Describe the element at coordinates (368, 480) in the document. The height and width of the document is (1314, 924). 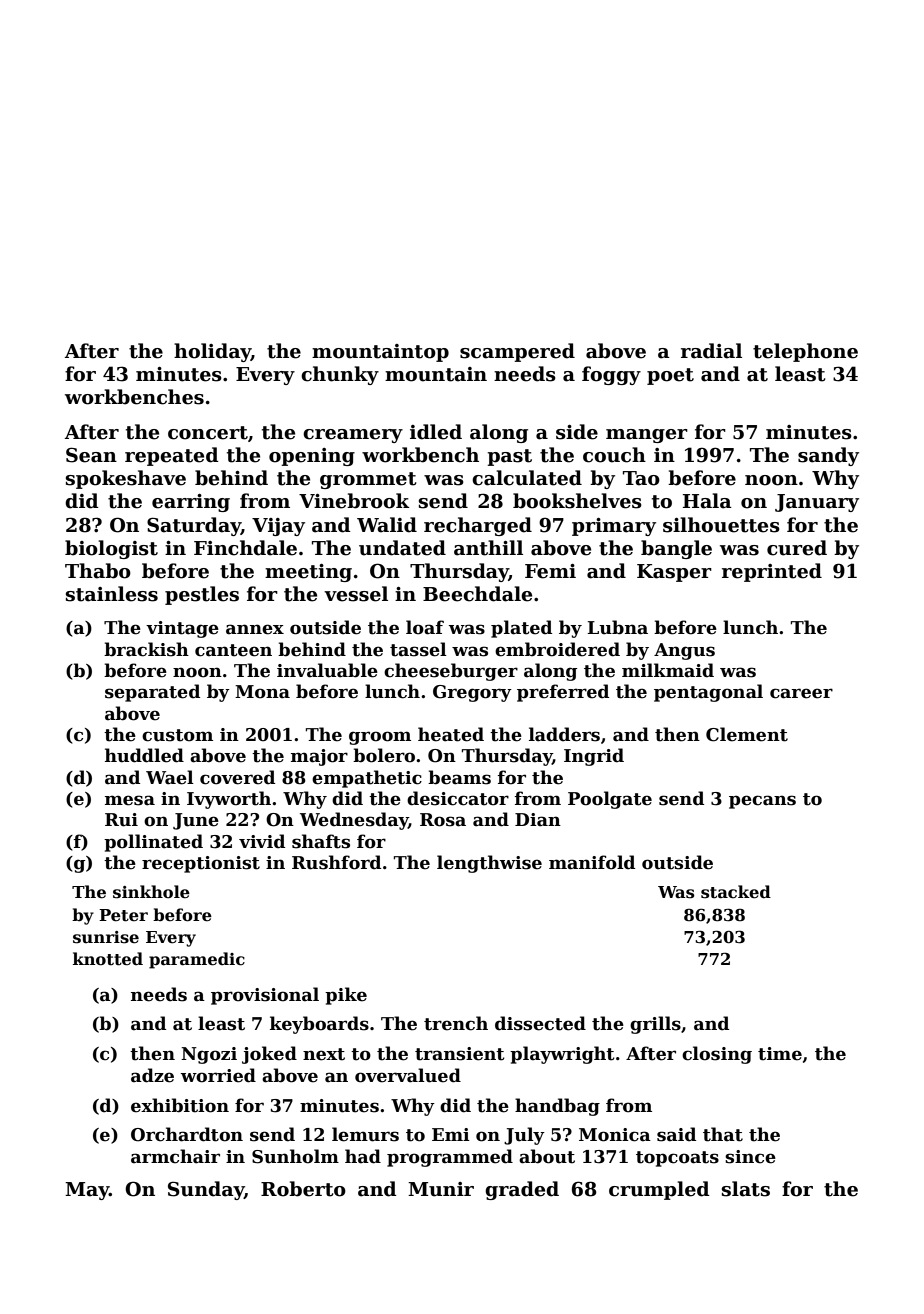
I see `grommet` at that location.
